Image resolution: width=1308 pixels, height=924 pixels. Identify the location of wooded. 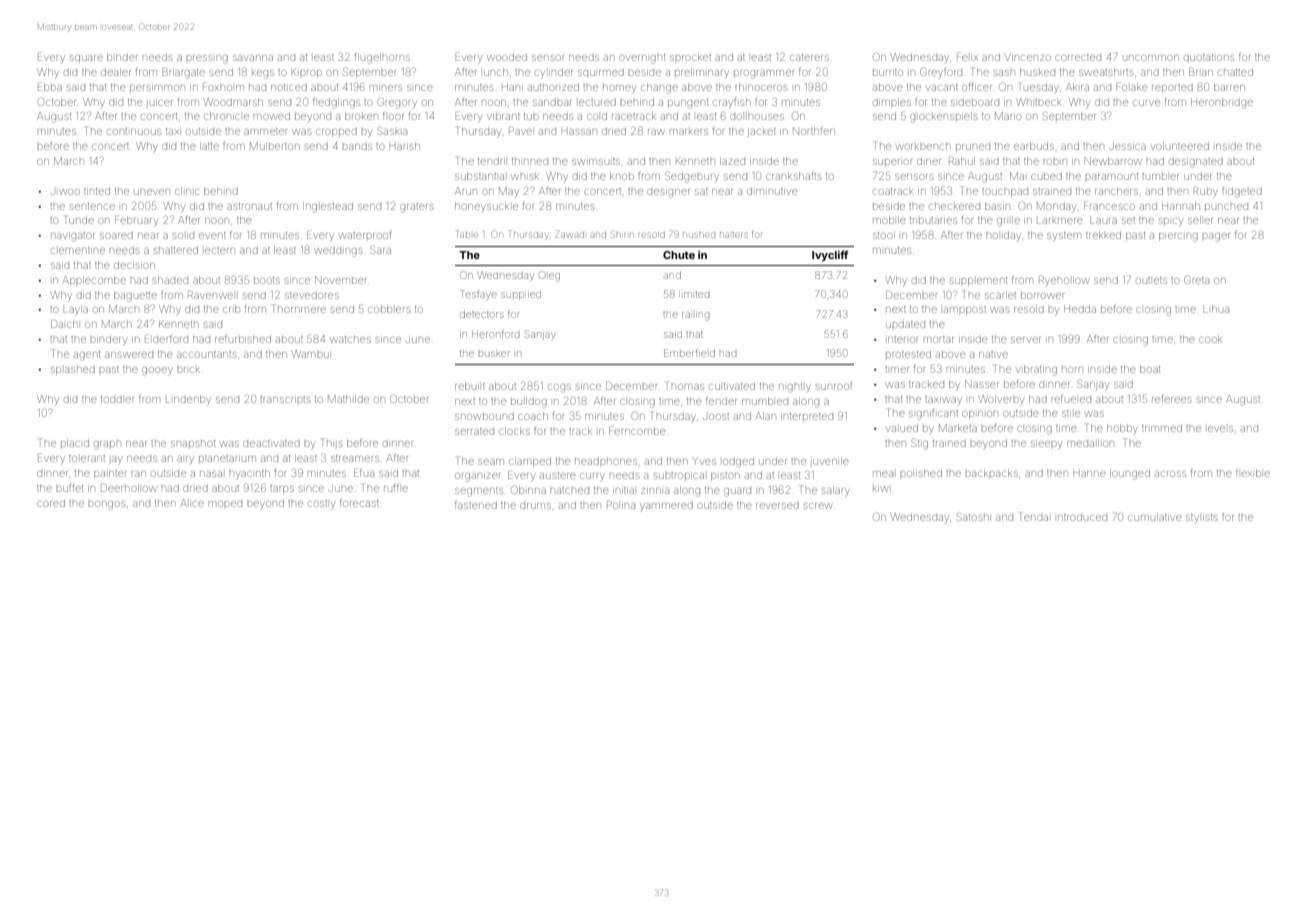
(507, 58).
